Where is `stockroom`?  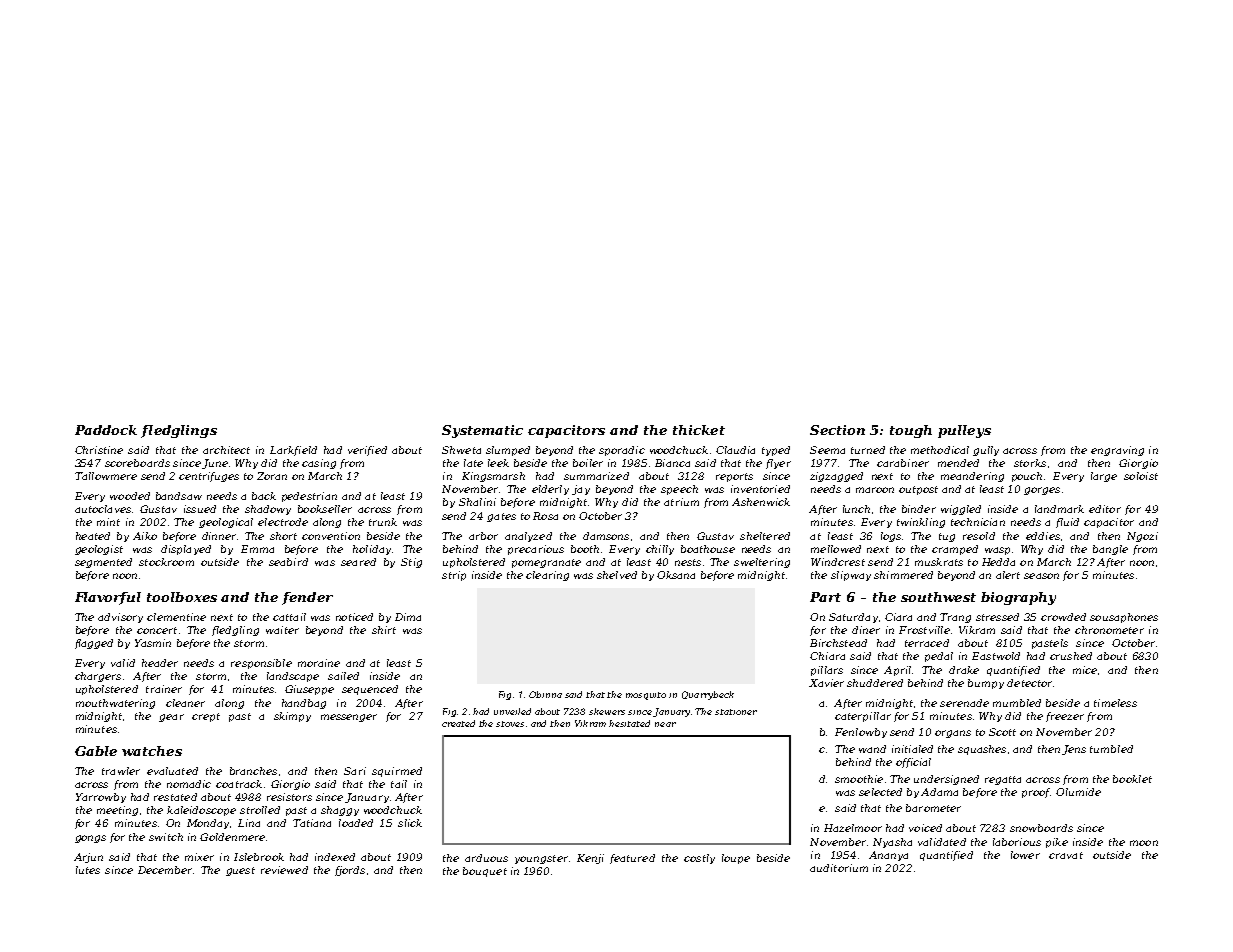 stockroom is located at coordinates (166, 562).
